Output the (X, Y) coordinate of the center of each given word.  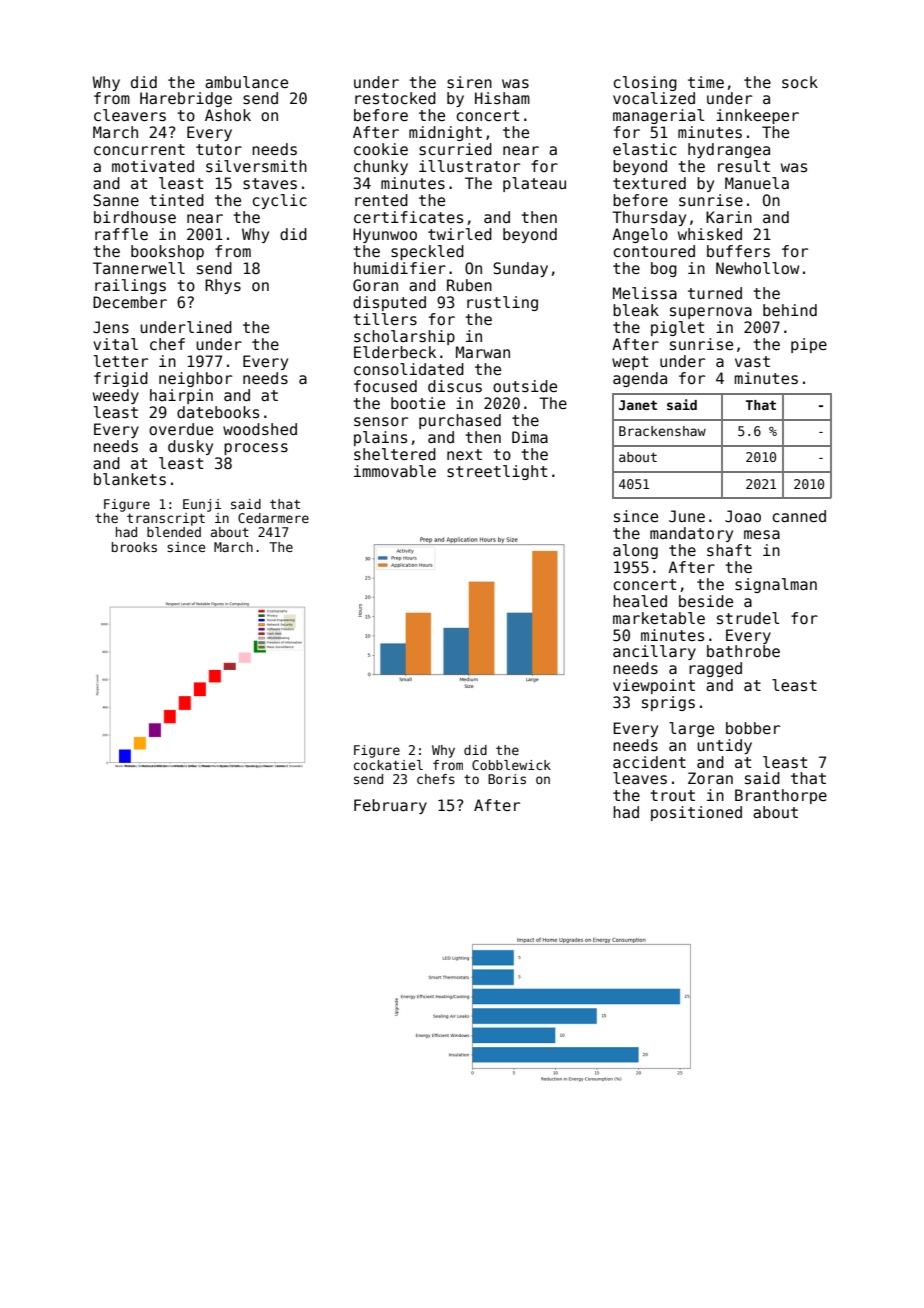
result (744, 166)
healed (640, 601)
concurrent (139, 149)
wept (630, 363)
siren (469, 82)
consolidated (409, 369)
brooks (134, 547)
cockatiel (388, 765)
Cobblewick (511, 765)
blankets (130, 479)
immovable (395, 471)
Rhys (223, 286)
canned (799, 516)
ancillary (654, 652)
